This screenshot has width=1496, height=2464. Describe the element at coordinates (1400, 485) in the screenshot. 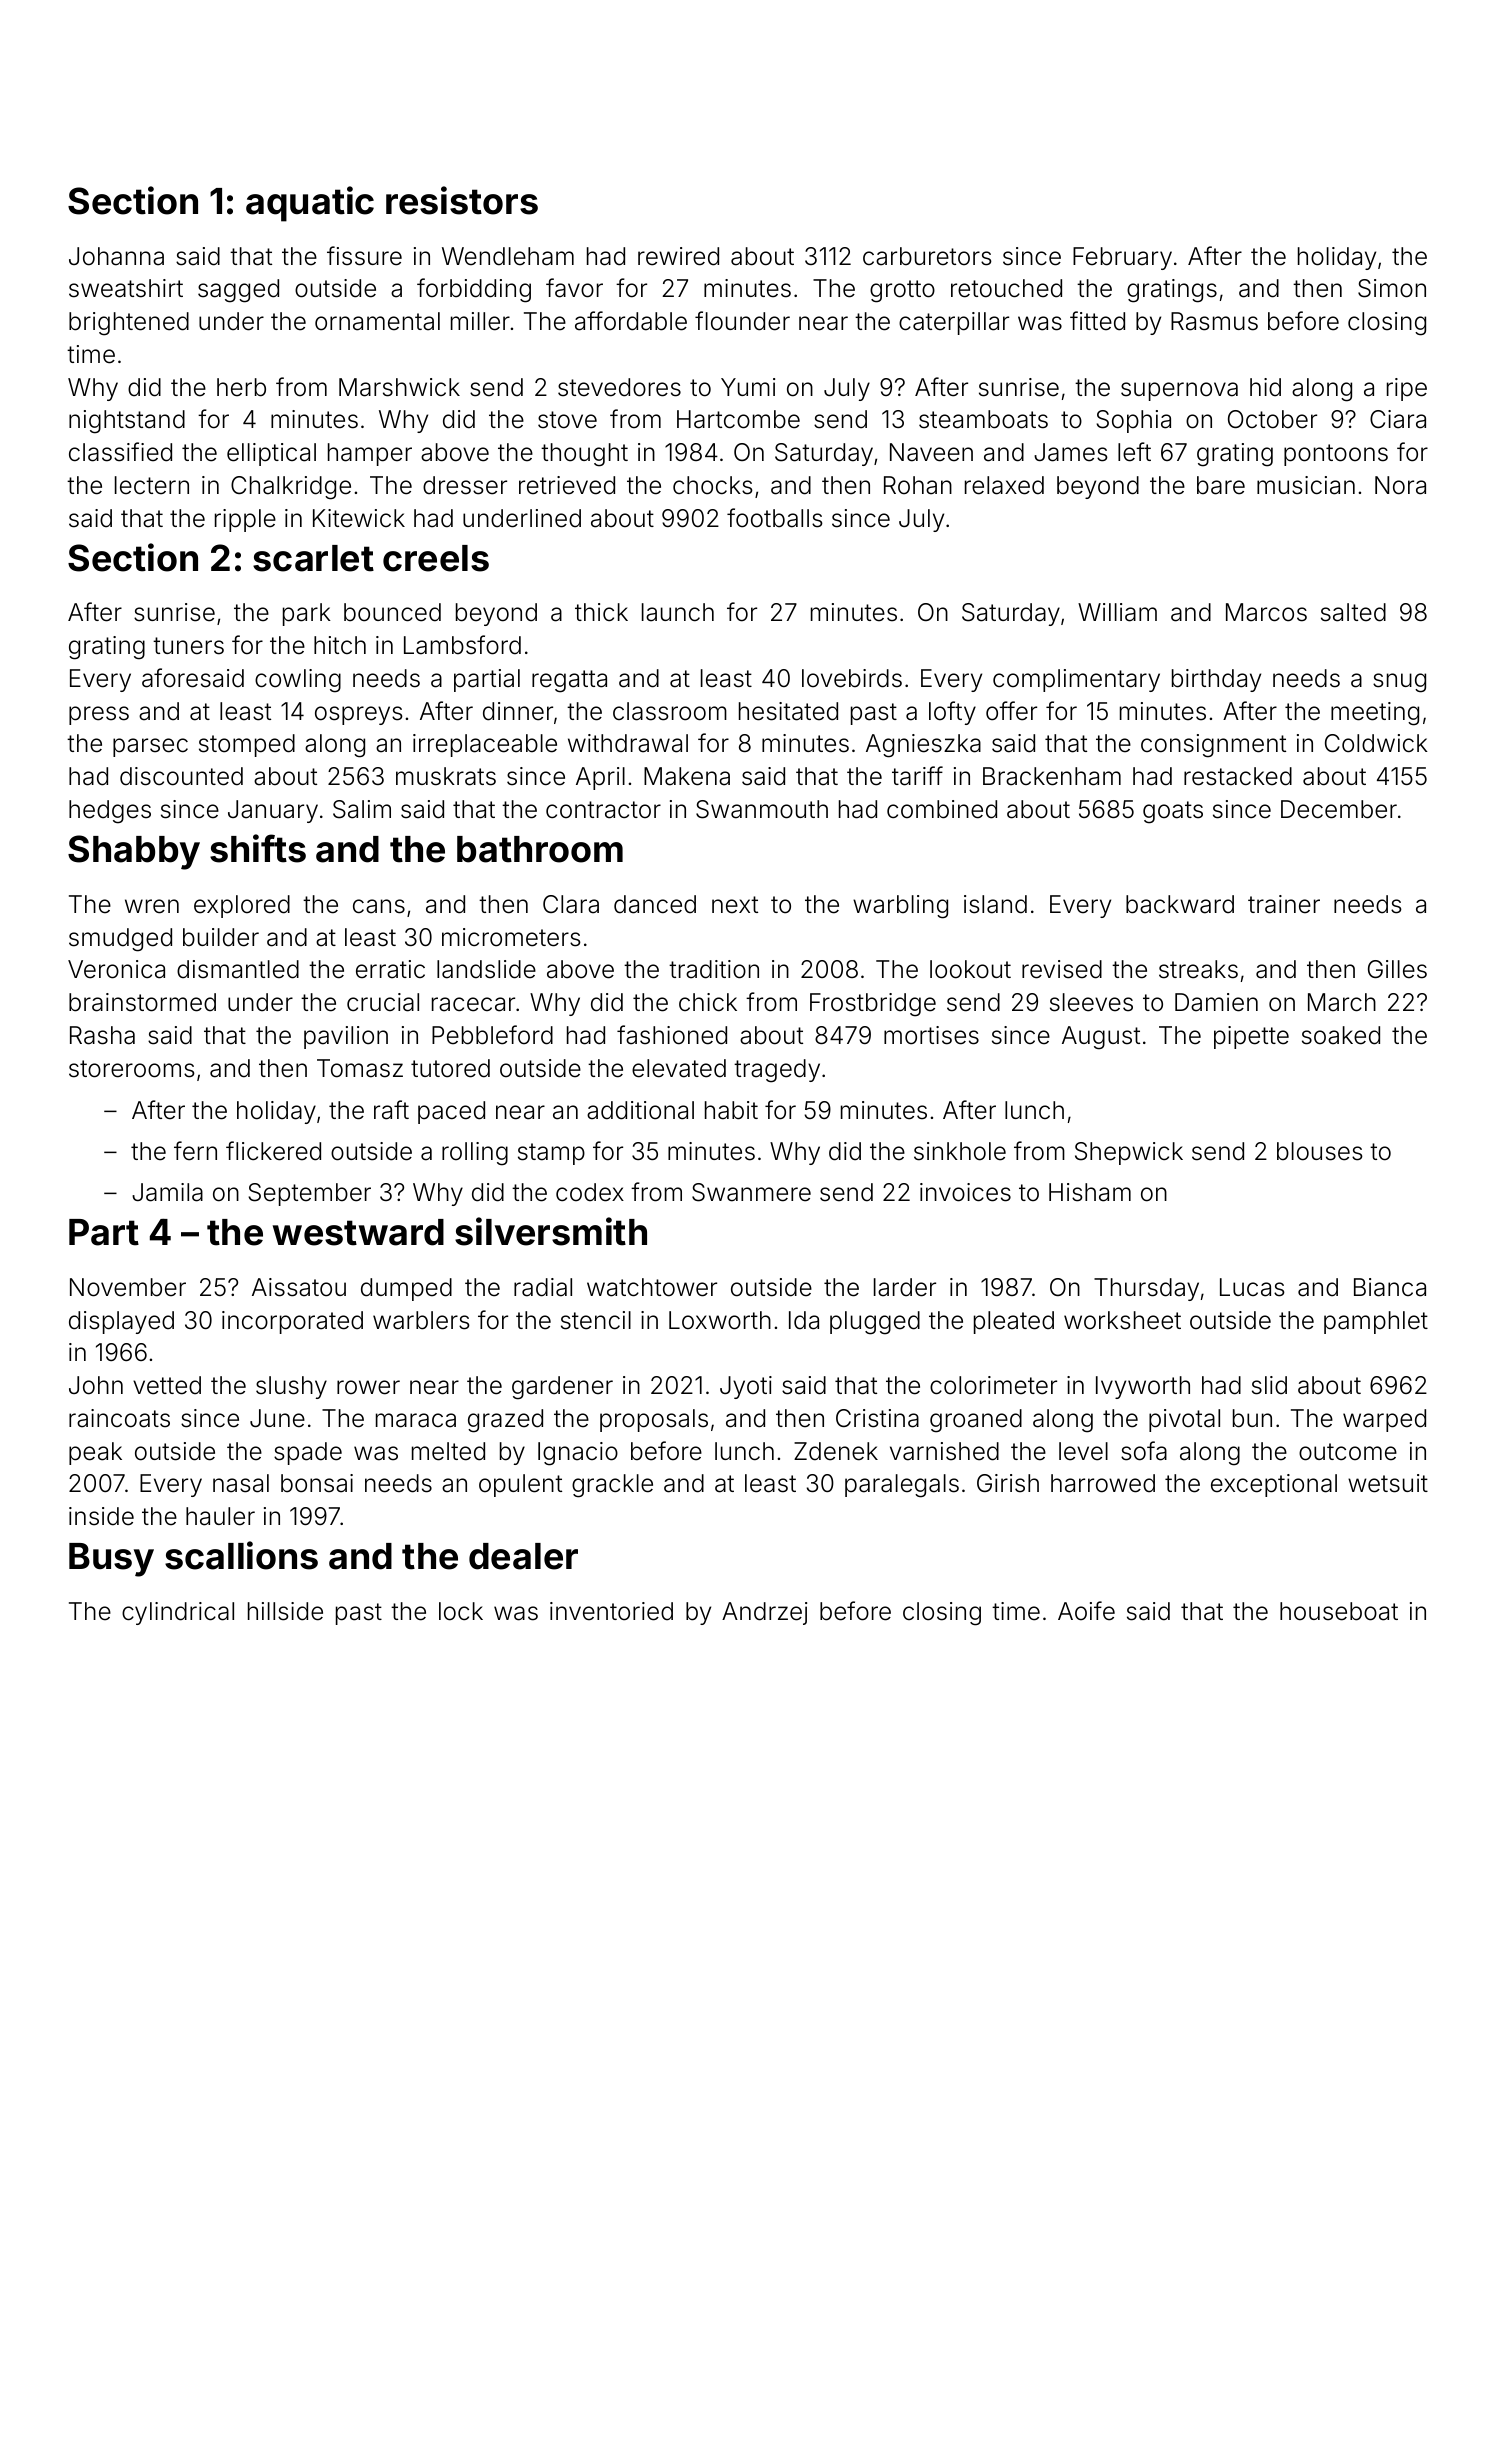

I see `Nora` at that location.
